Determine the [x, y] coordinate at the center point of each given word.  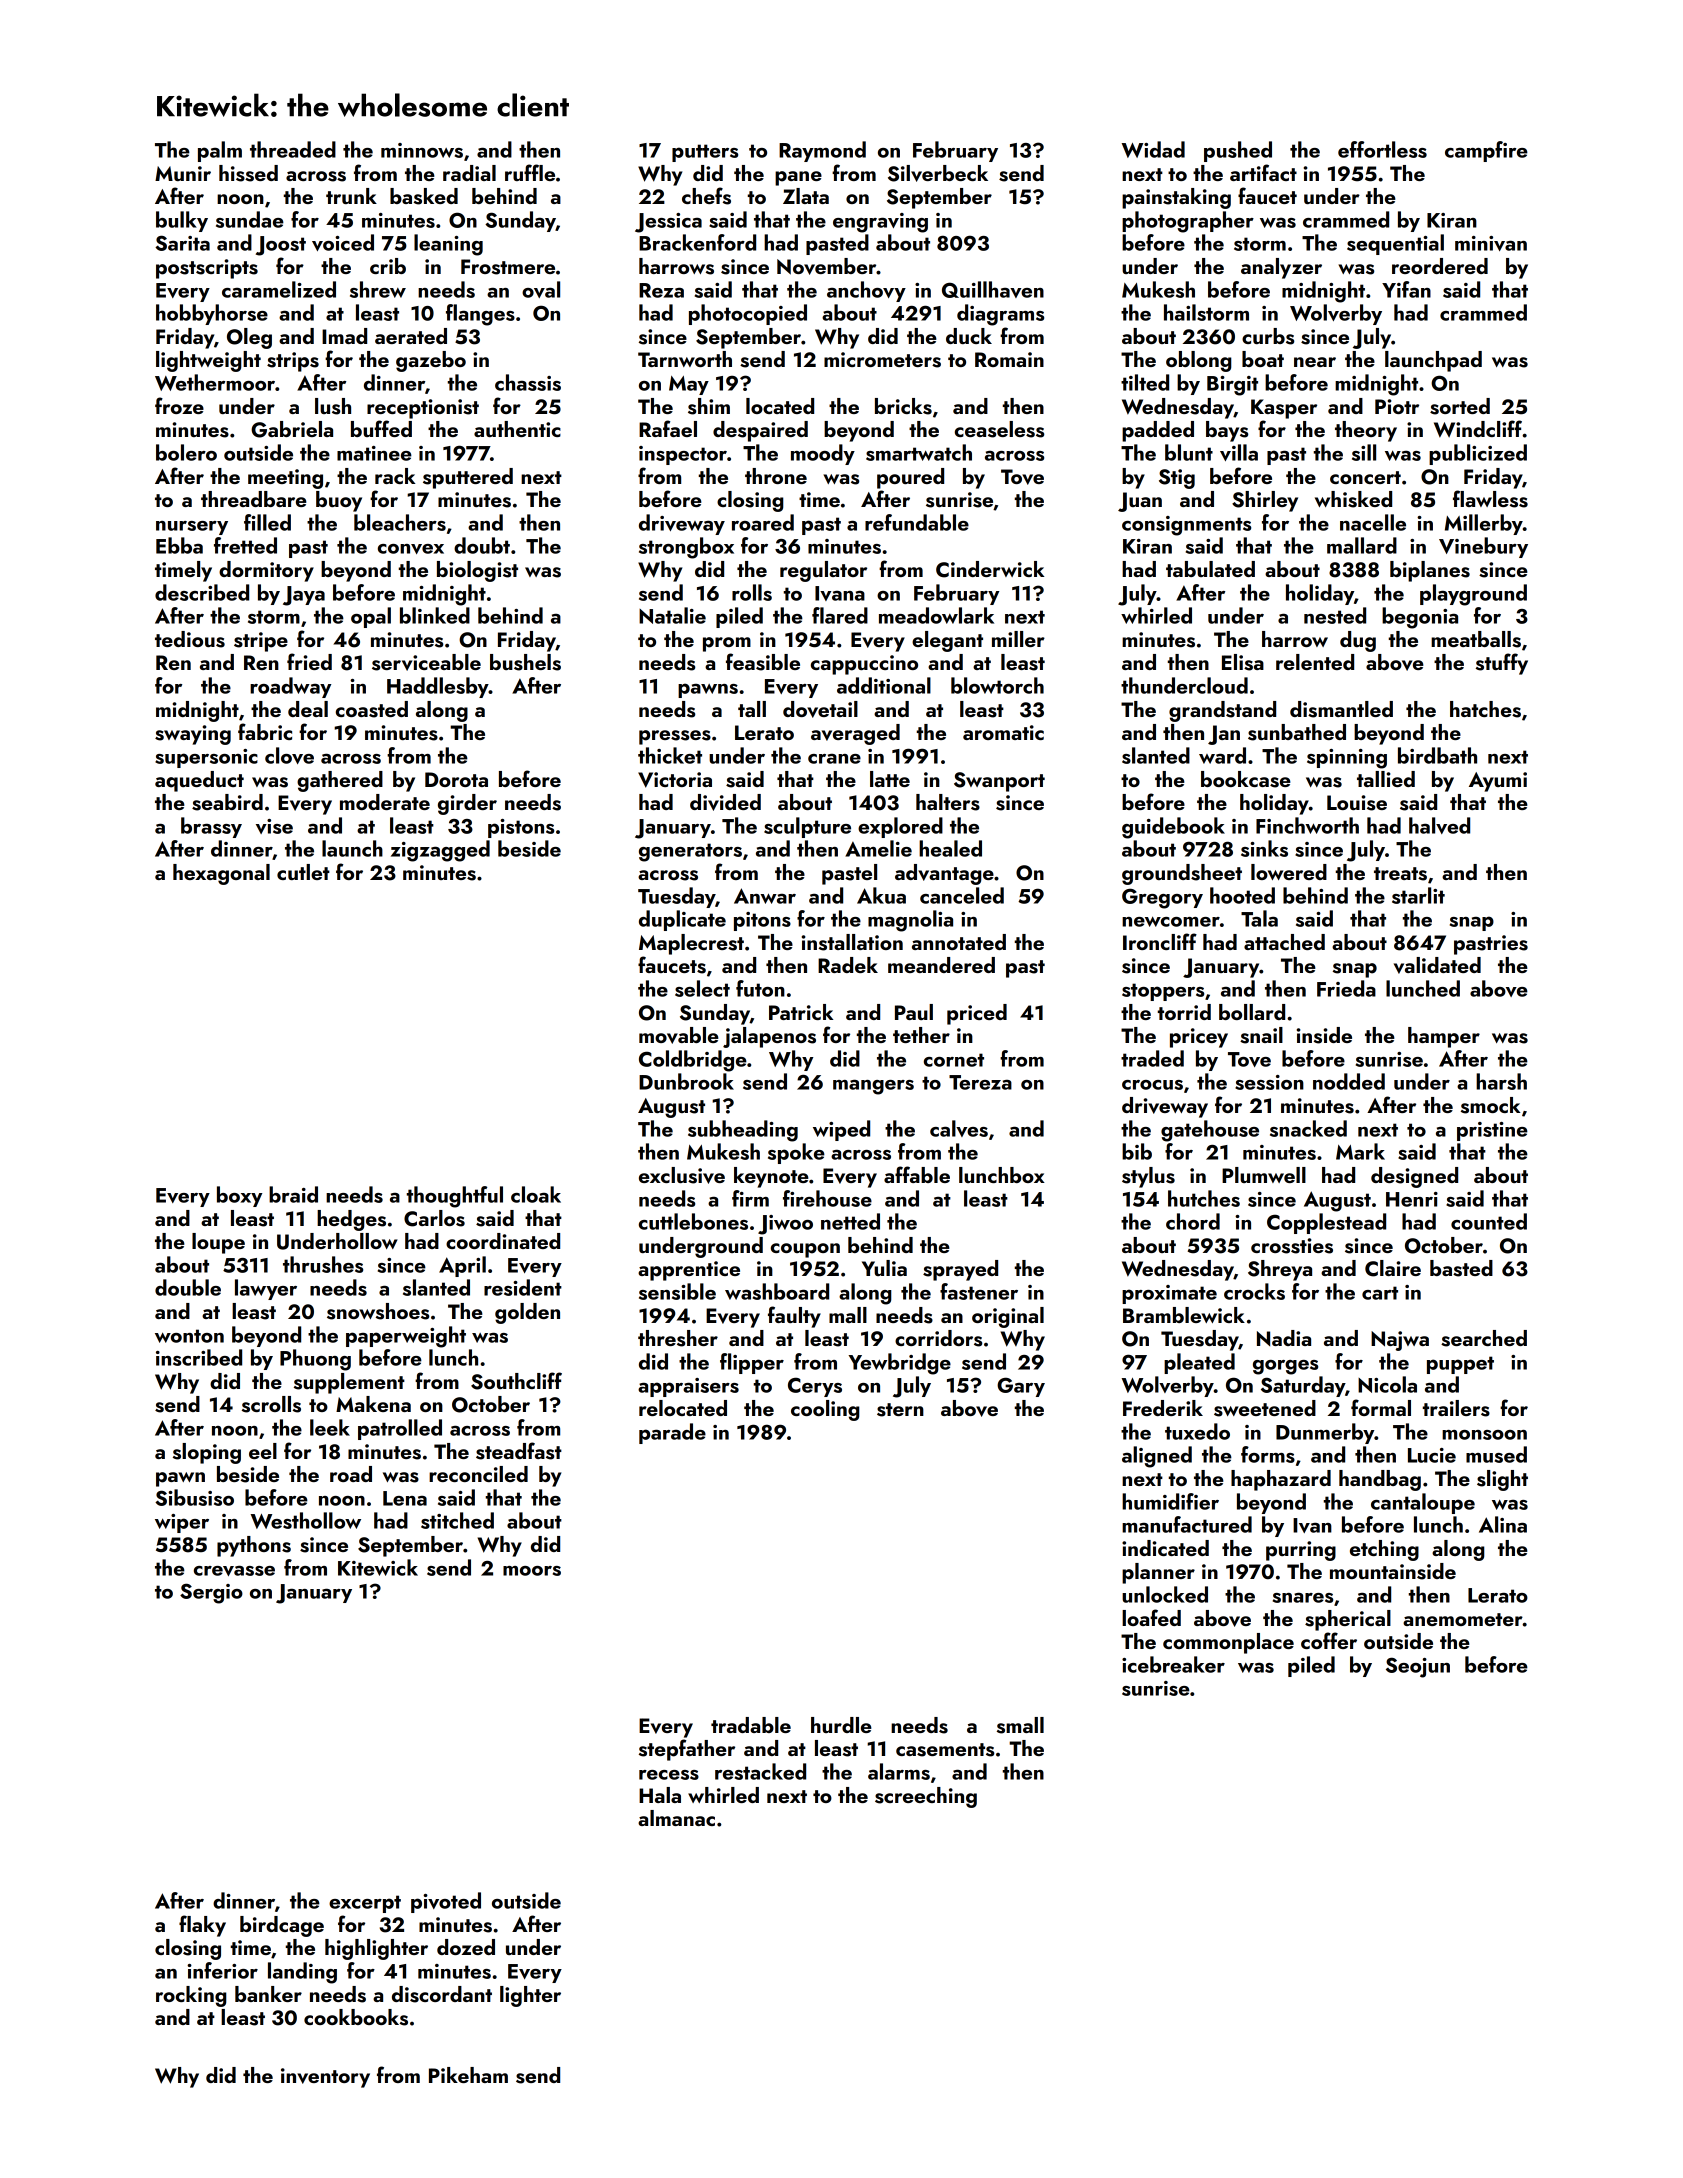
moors [532, 1571]
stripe [261, 642]
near [1315, 362]
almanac [676, 1818]
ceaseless [999, 429]
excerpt [365, 1904]
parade [672, 1433]
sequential [1395, 244]
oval [541, 289]
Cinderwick [990, 569]
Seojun [1418, 1667]
